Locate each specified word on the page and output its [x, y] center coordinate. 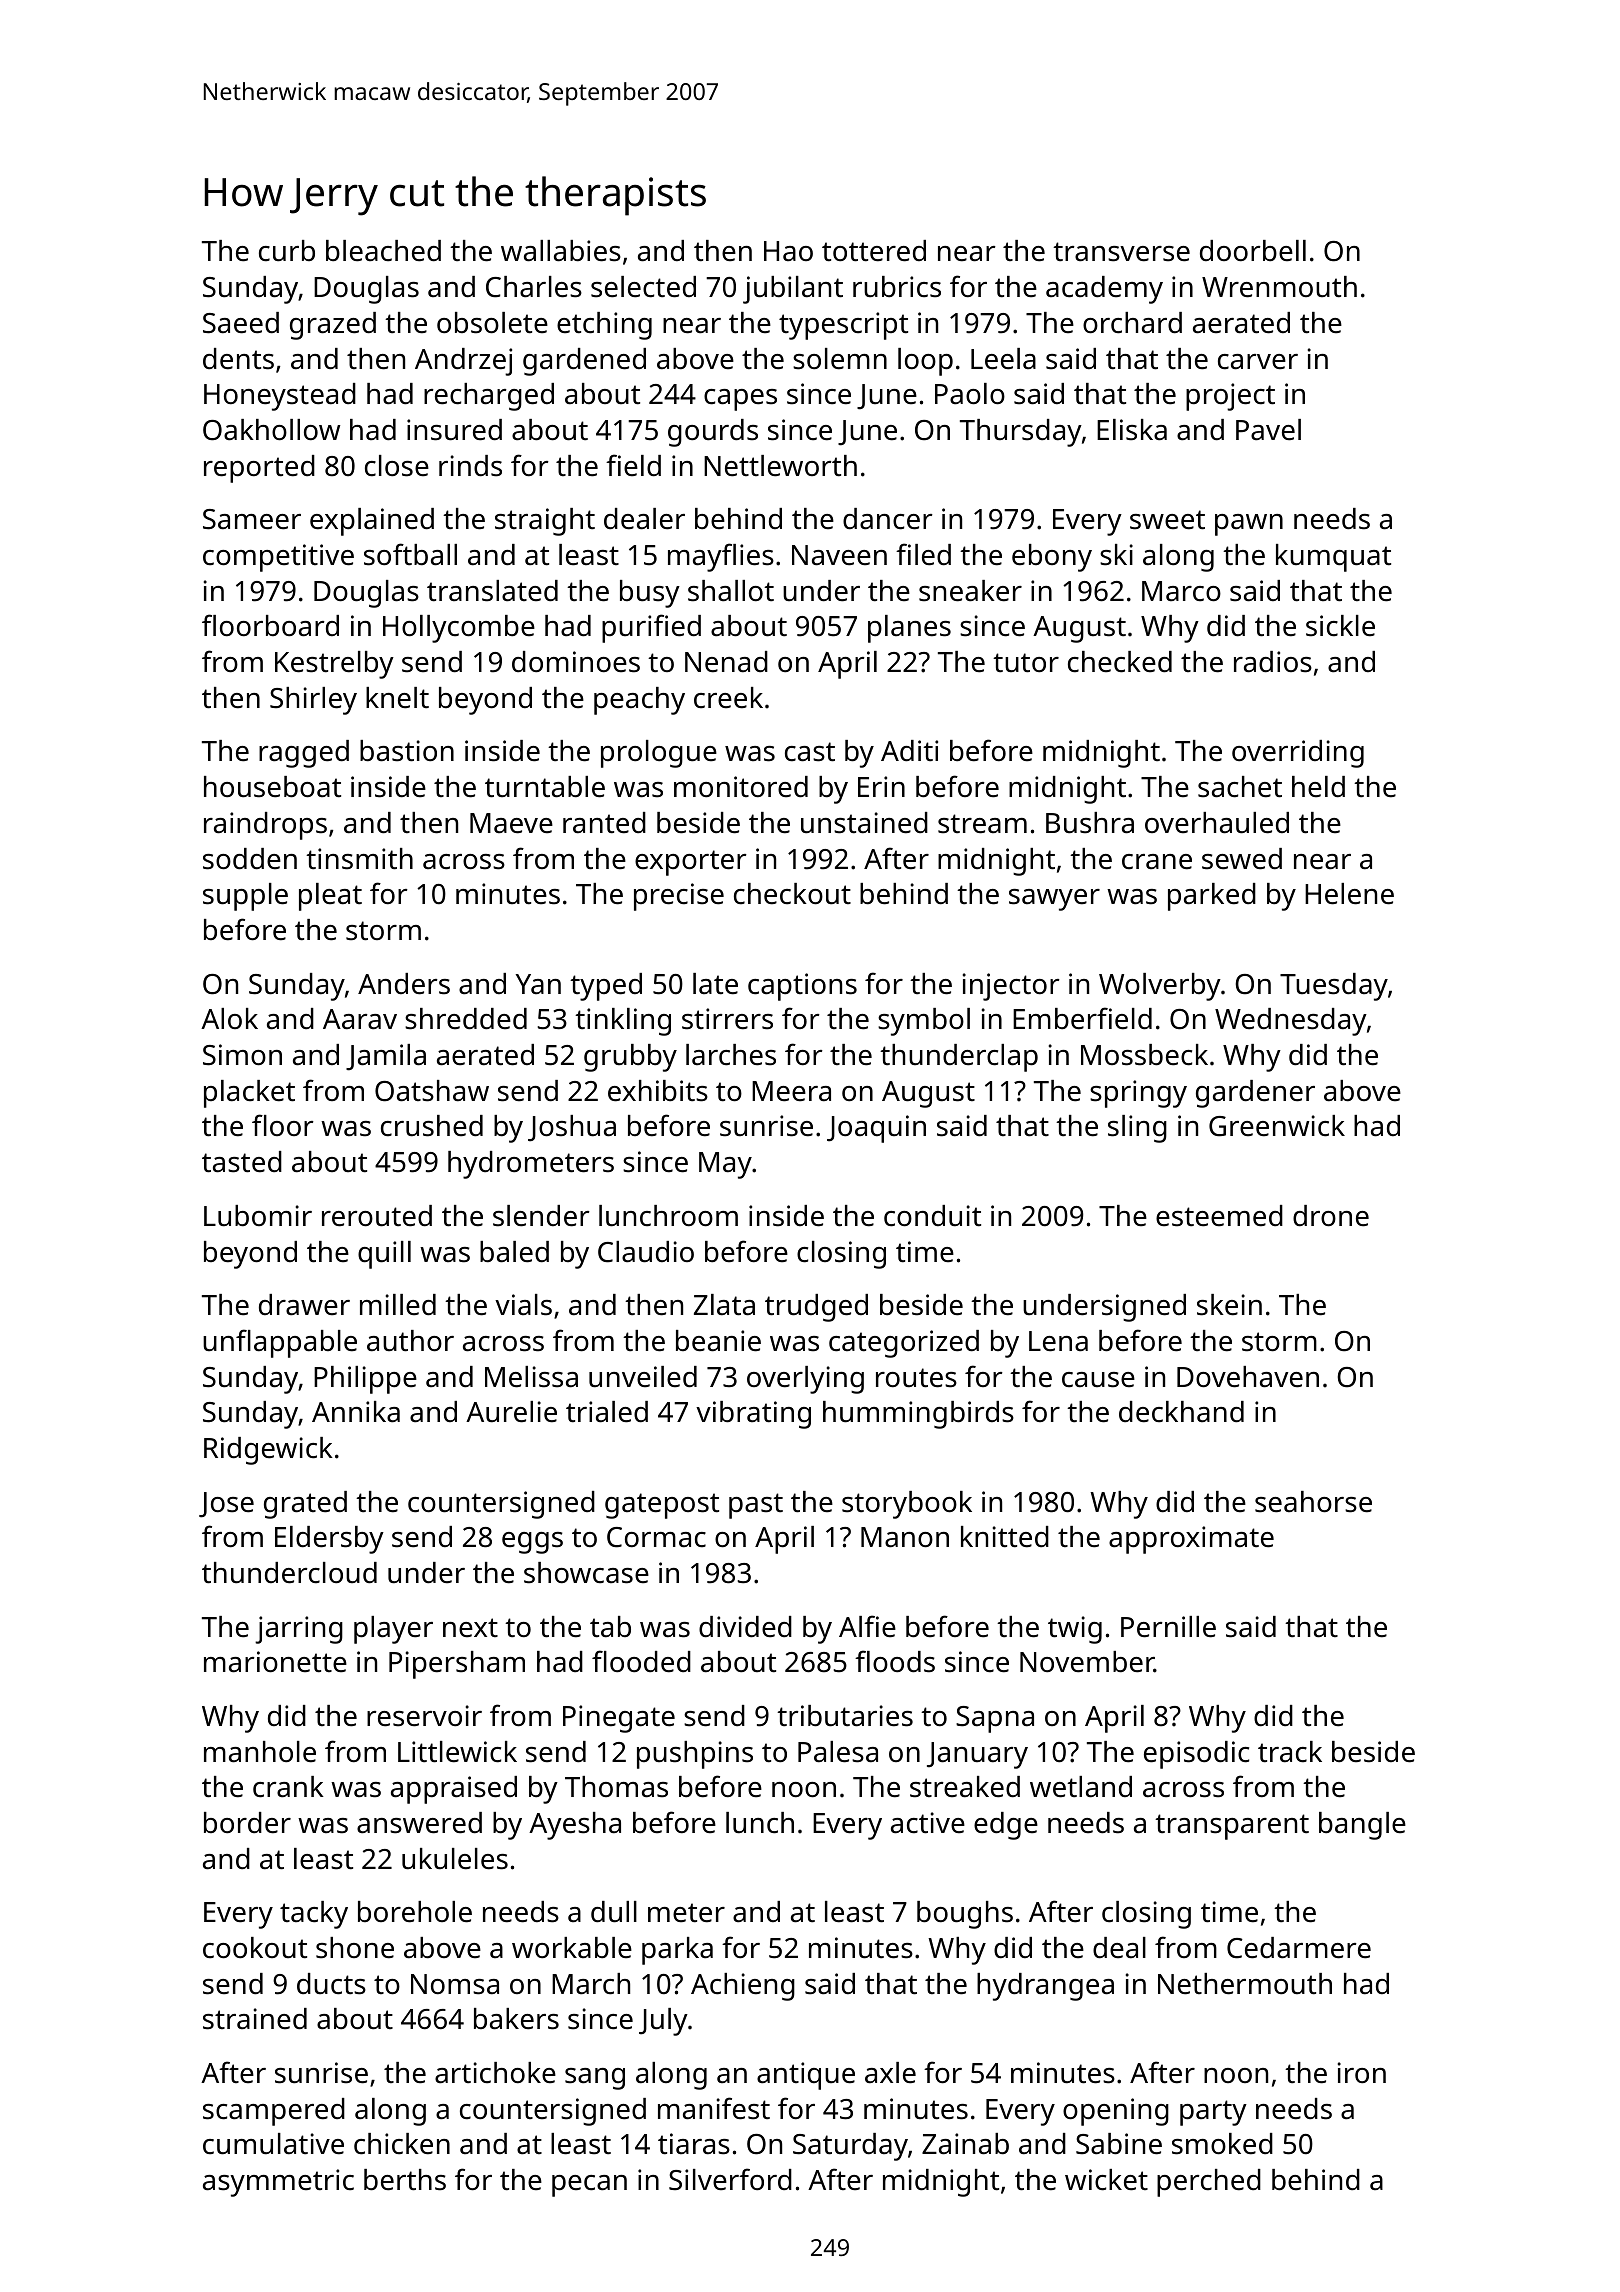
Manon [905, 1537]
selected [643, 287]
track [1290, 1752]
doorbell [1253, 251]
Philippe [365, 1380]
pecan [589, 2186]
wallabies [561, 251]
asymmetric [278, 2183]
